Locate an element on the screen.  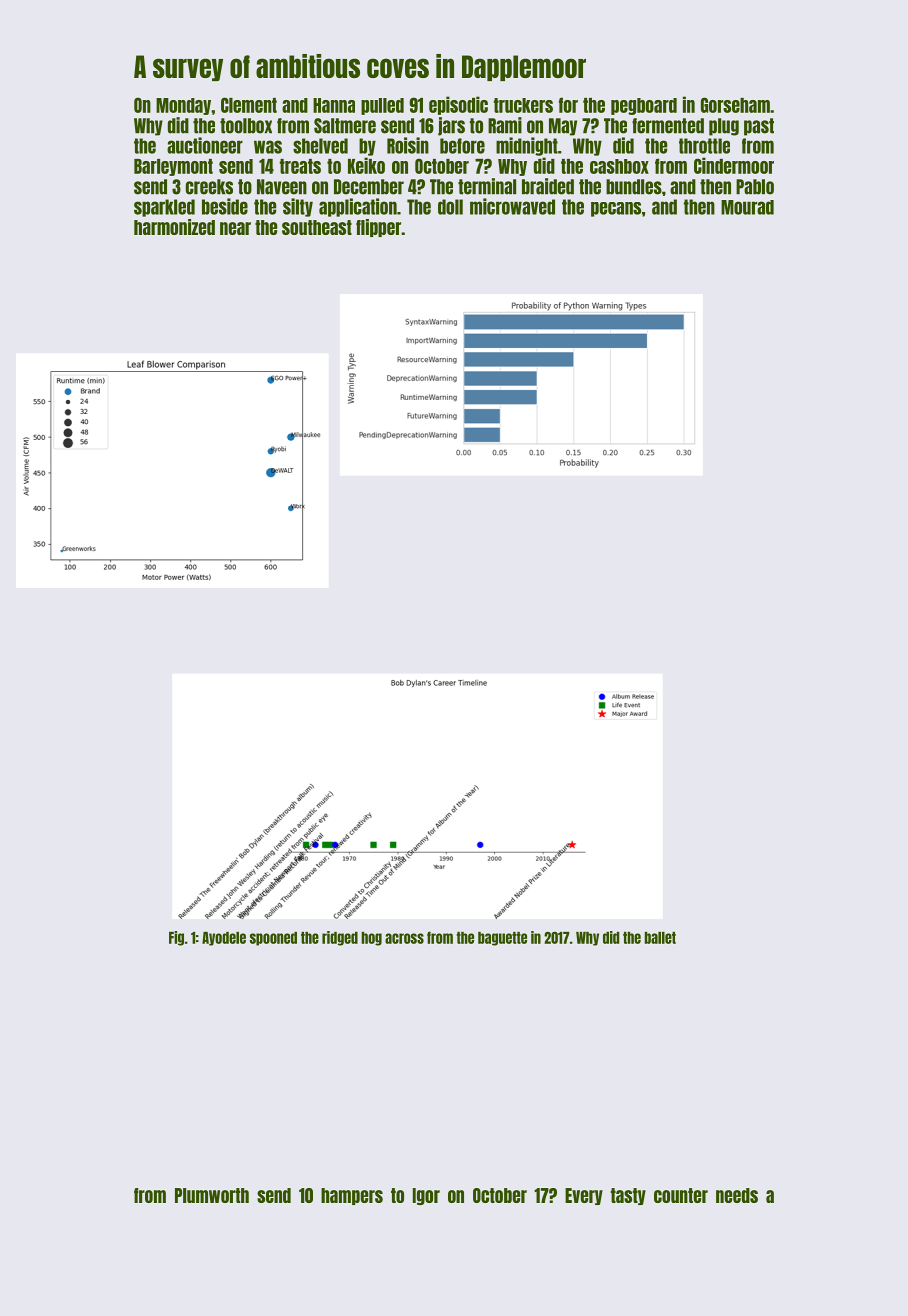
Ayodele is located at coordinates (224, 939).
